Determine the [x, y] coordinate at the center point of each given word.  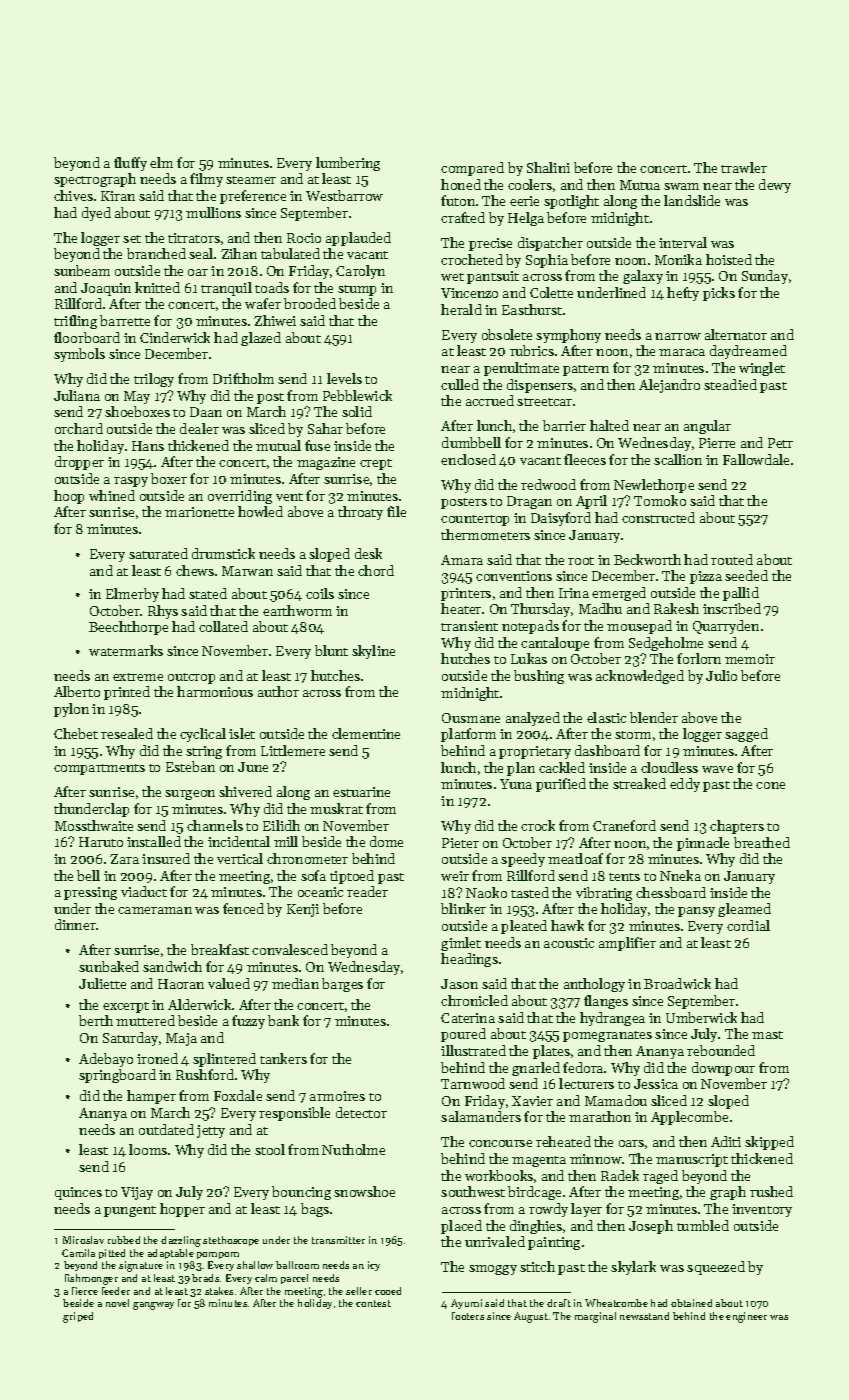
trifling [75, 322]
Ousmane [471, 718]
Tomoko [660, 500]
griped [78, 1317]
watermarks [126, 650]
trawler [744, 167]
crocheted [472, 259]
